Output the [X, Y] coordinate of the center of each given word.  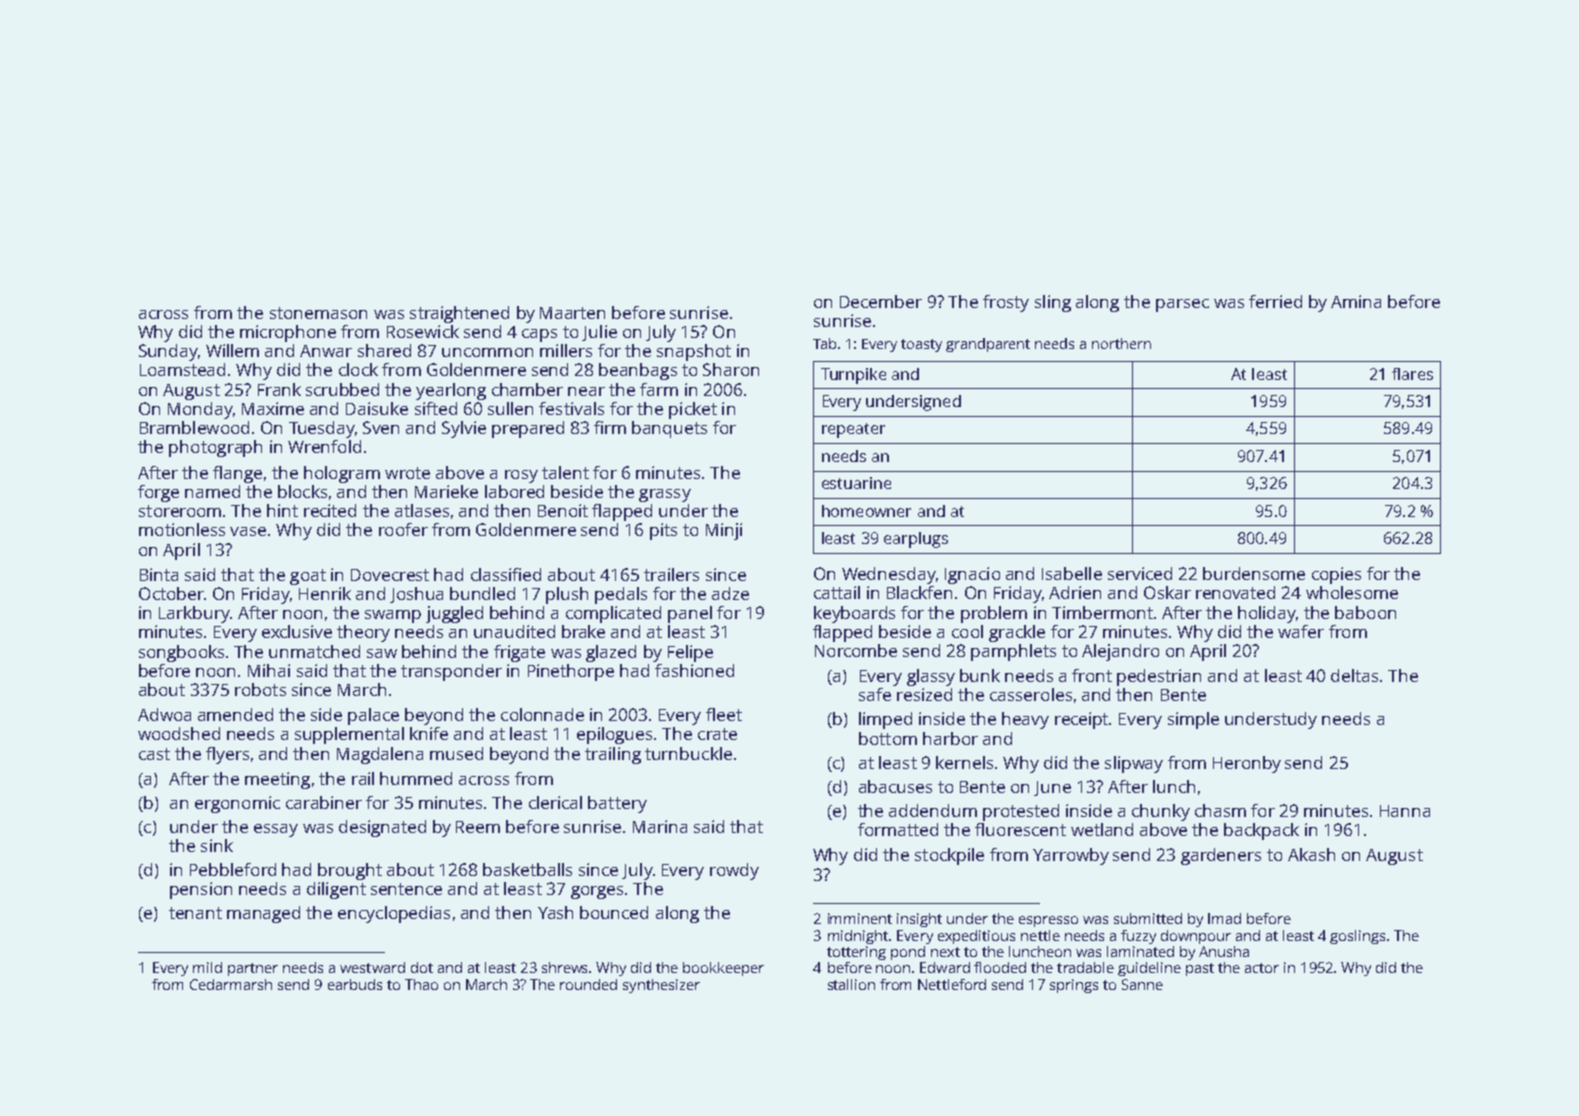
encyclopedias [394, 914]
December [881, 301]
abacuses [895, 786]
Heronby [1247, 764]
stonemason [318, 313]
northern [1121, 343]
